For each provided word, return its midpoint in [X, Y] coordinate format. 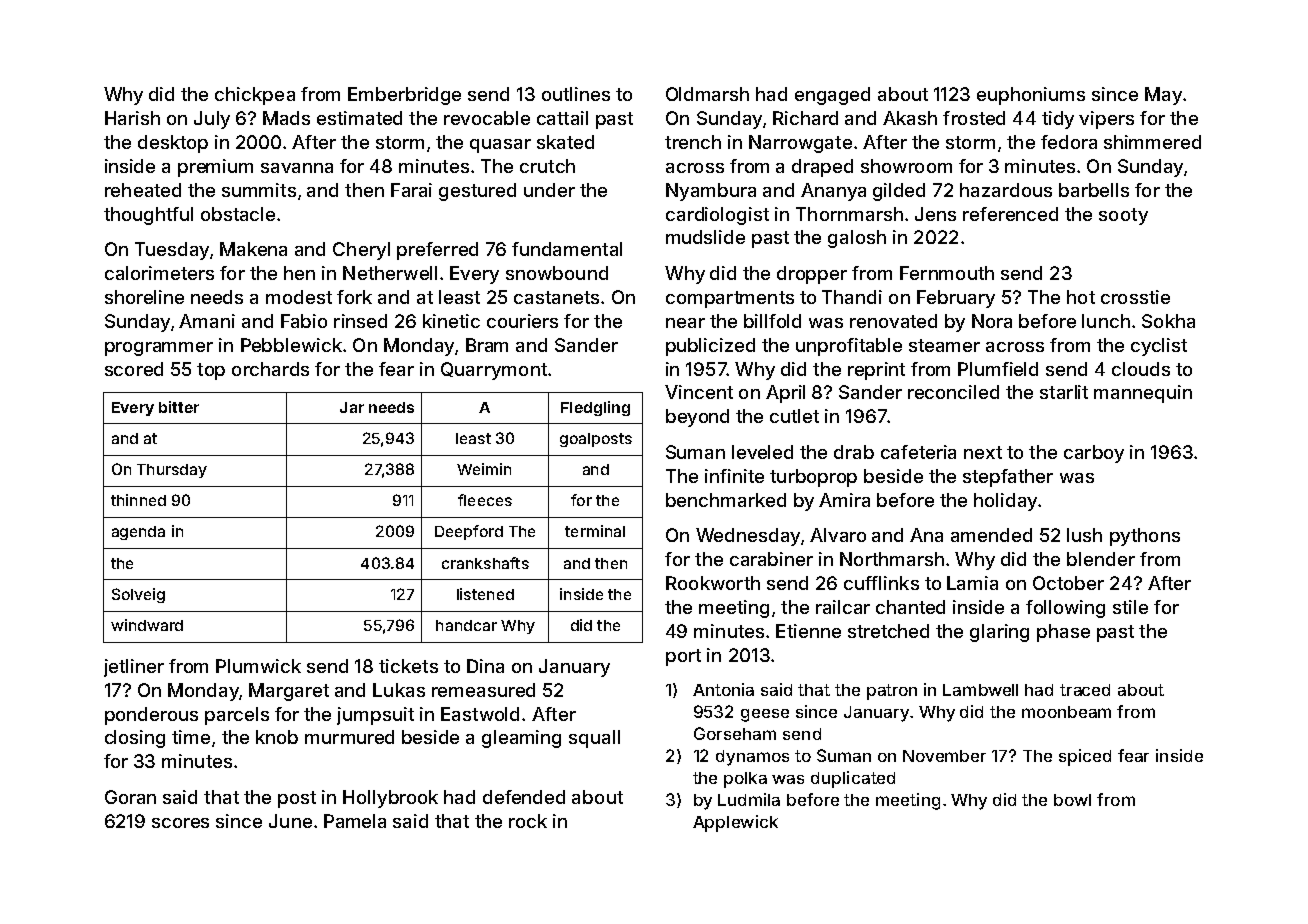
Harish [132, 118]
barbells [1094, 190]
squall [594, 739]
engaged [832, 96]
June [290, 821]
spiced [1085, 757]
